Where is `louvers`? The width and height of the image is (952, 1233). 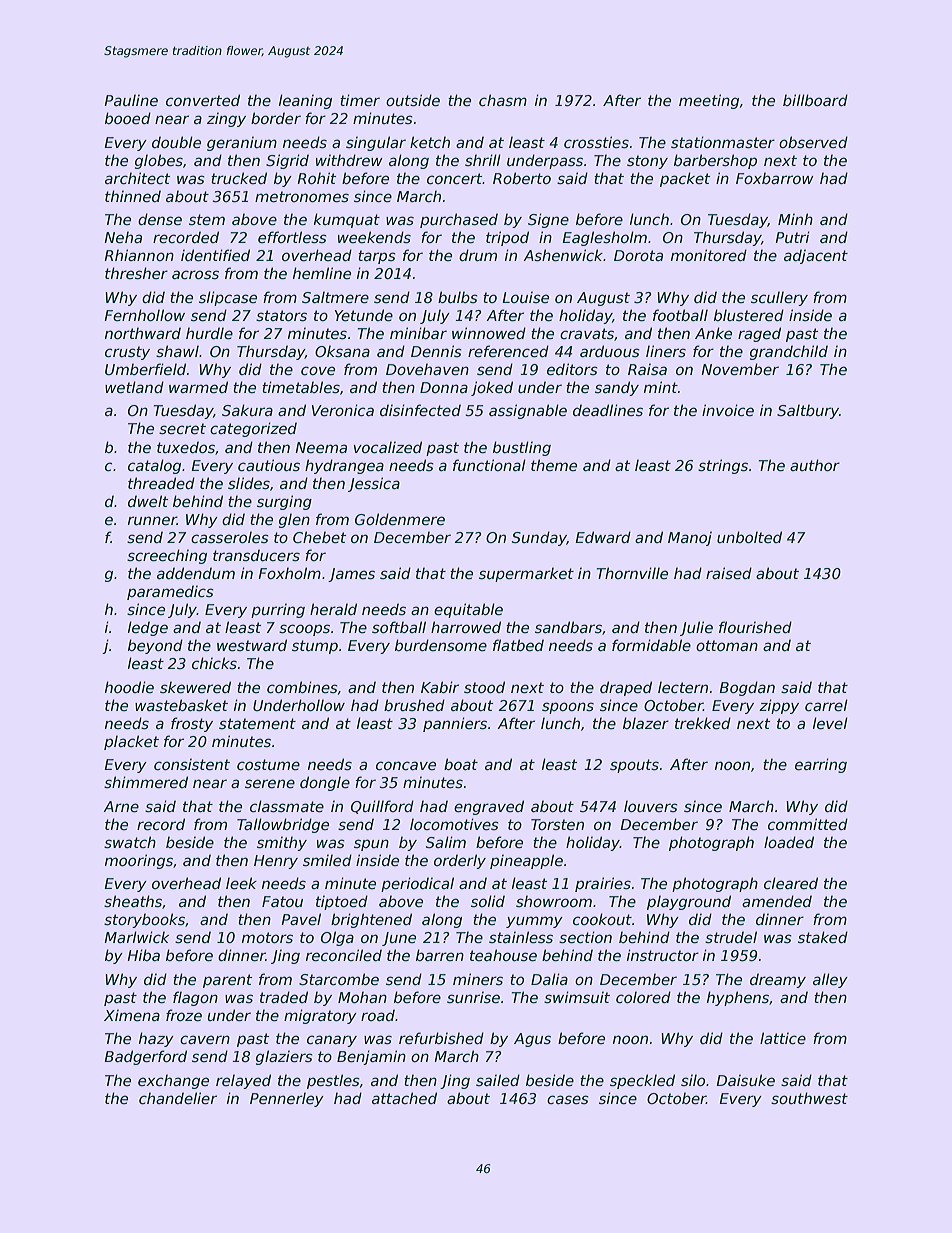
louvers is located at coordinates (651, 806).
